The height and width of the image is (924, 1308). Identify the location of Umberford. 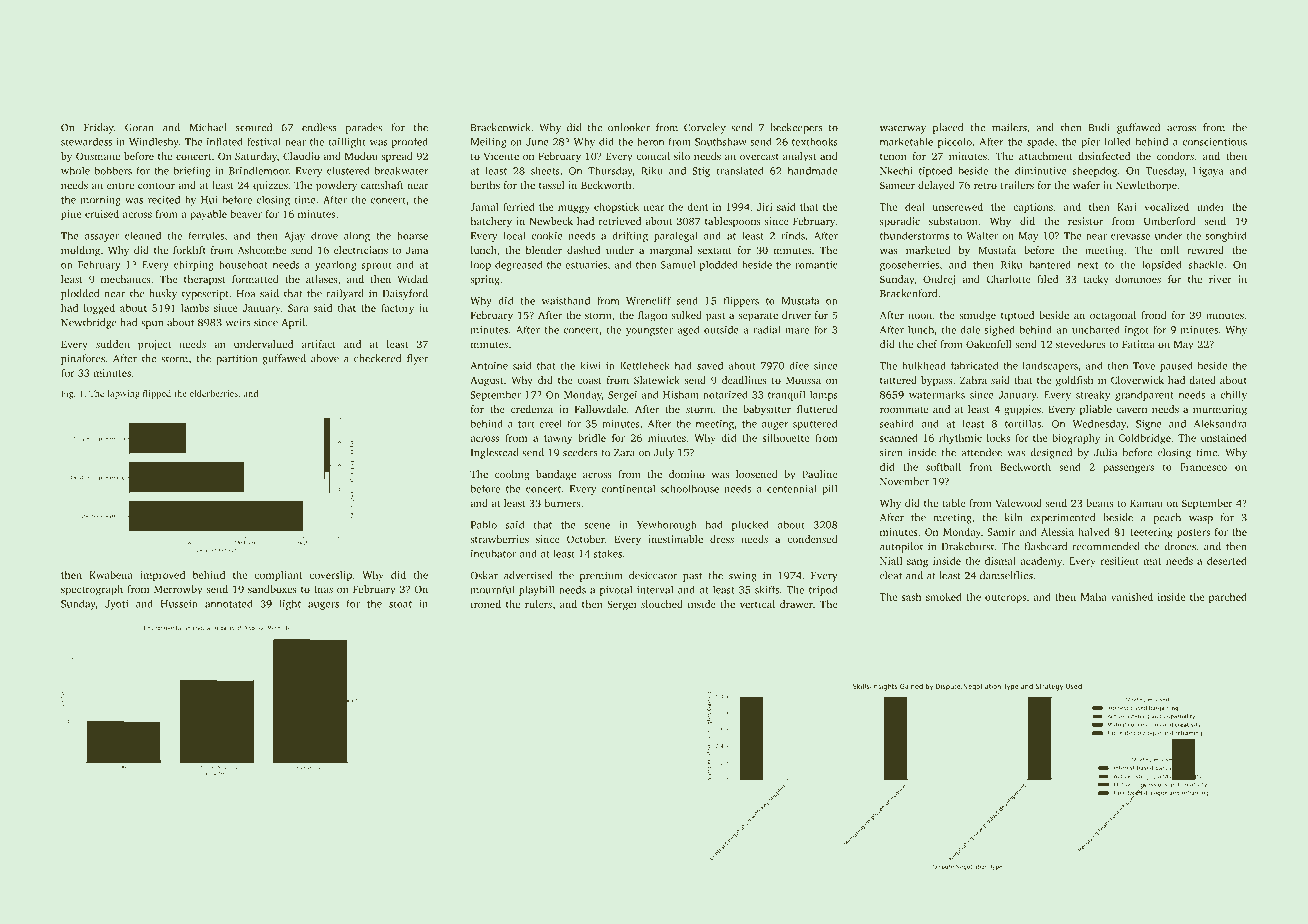
(1170, 221).
